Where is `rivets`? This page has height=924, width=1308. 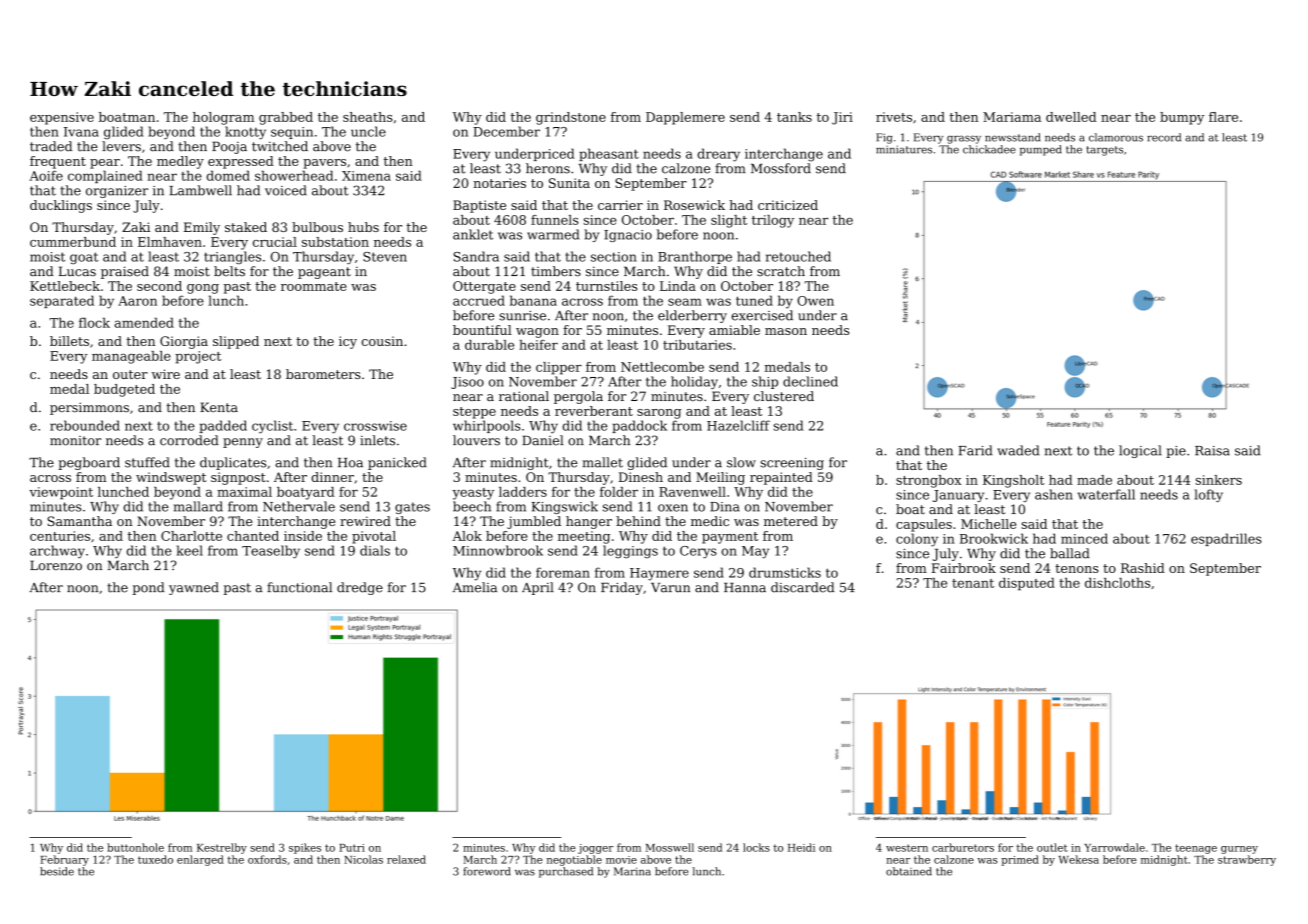 rivets is located at coordinates (894, 117).
